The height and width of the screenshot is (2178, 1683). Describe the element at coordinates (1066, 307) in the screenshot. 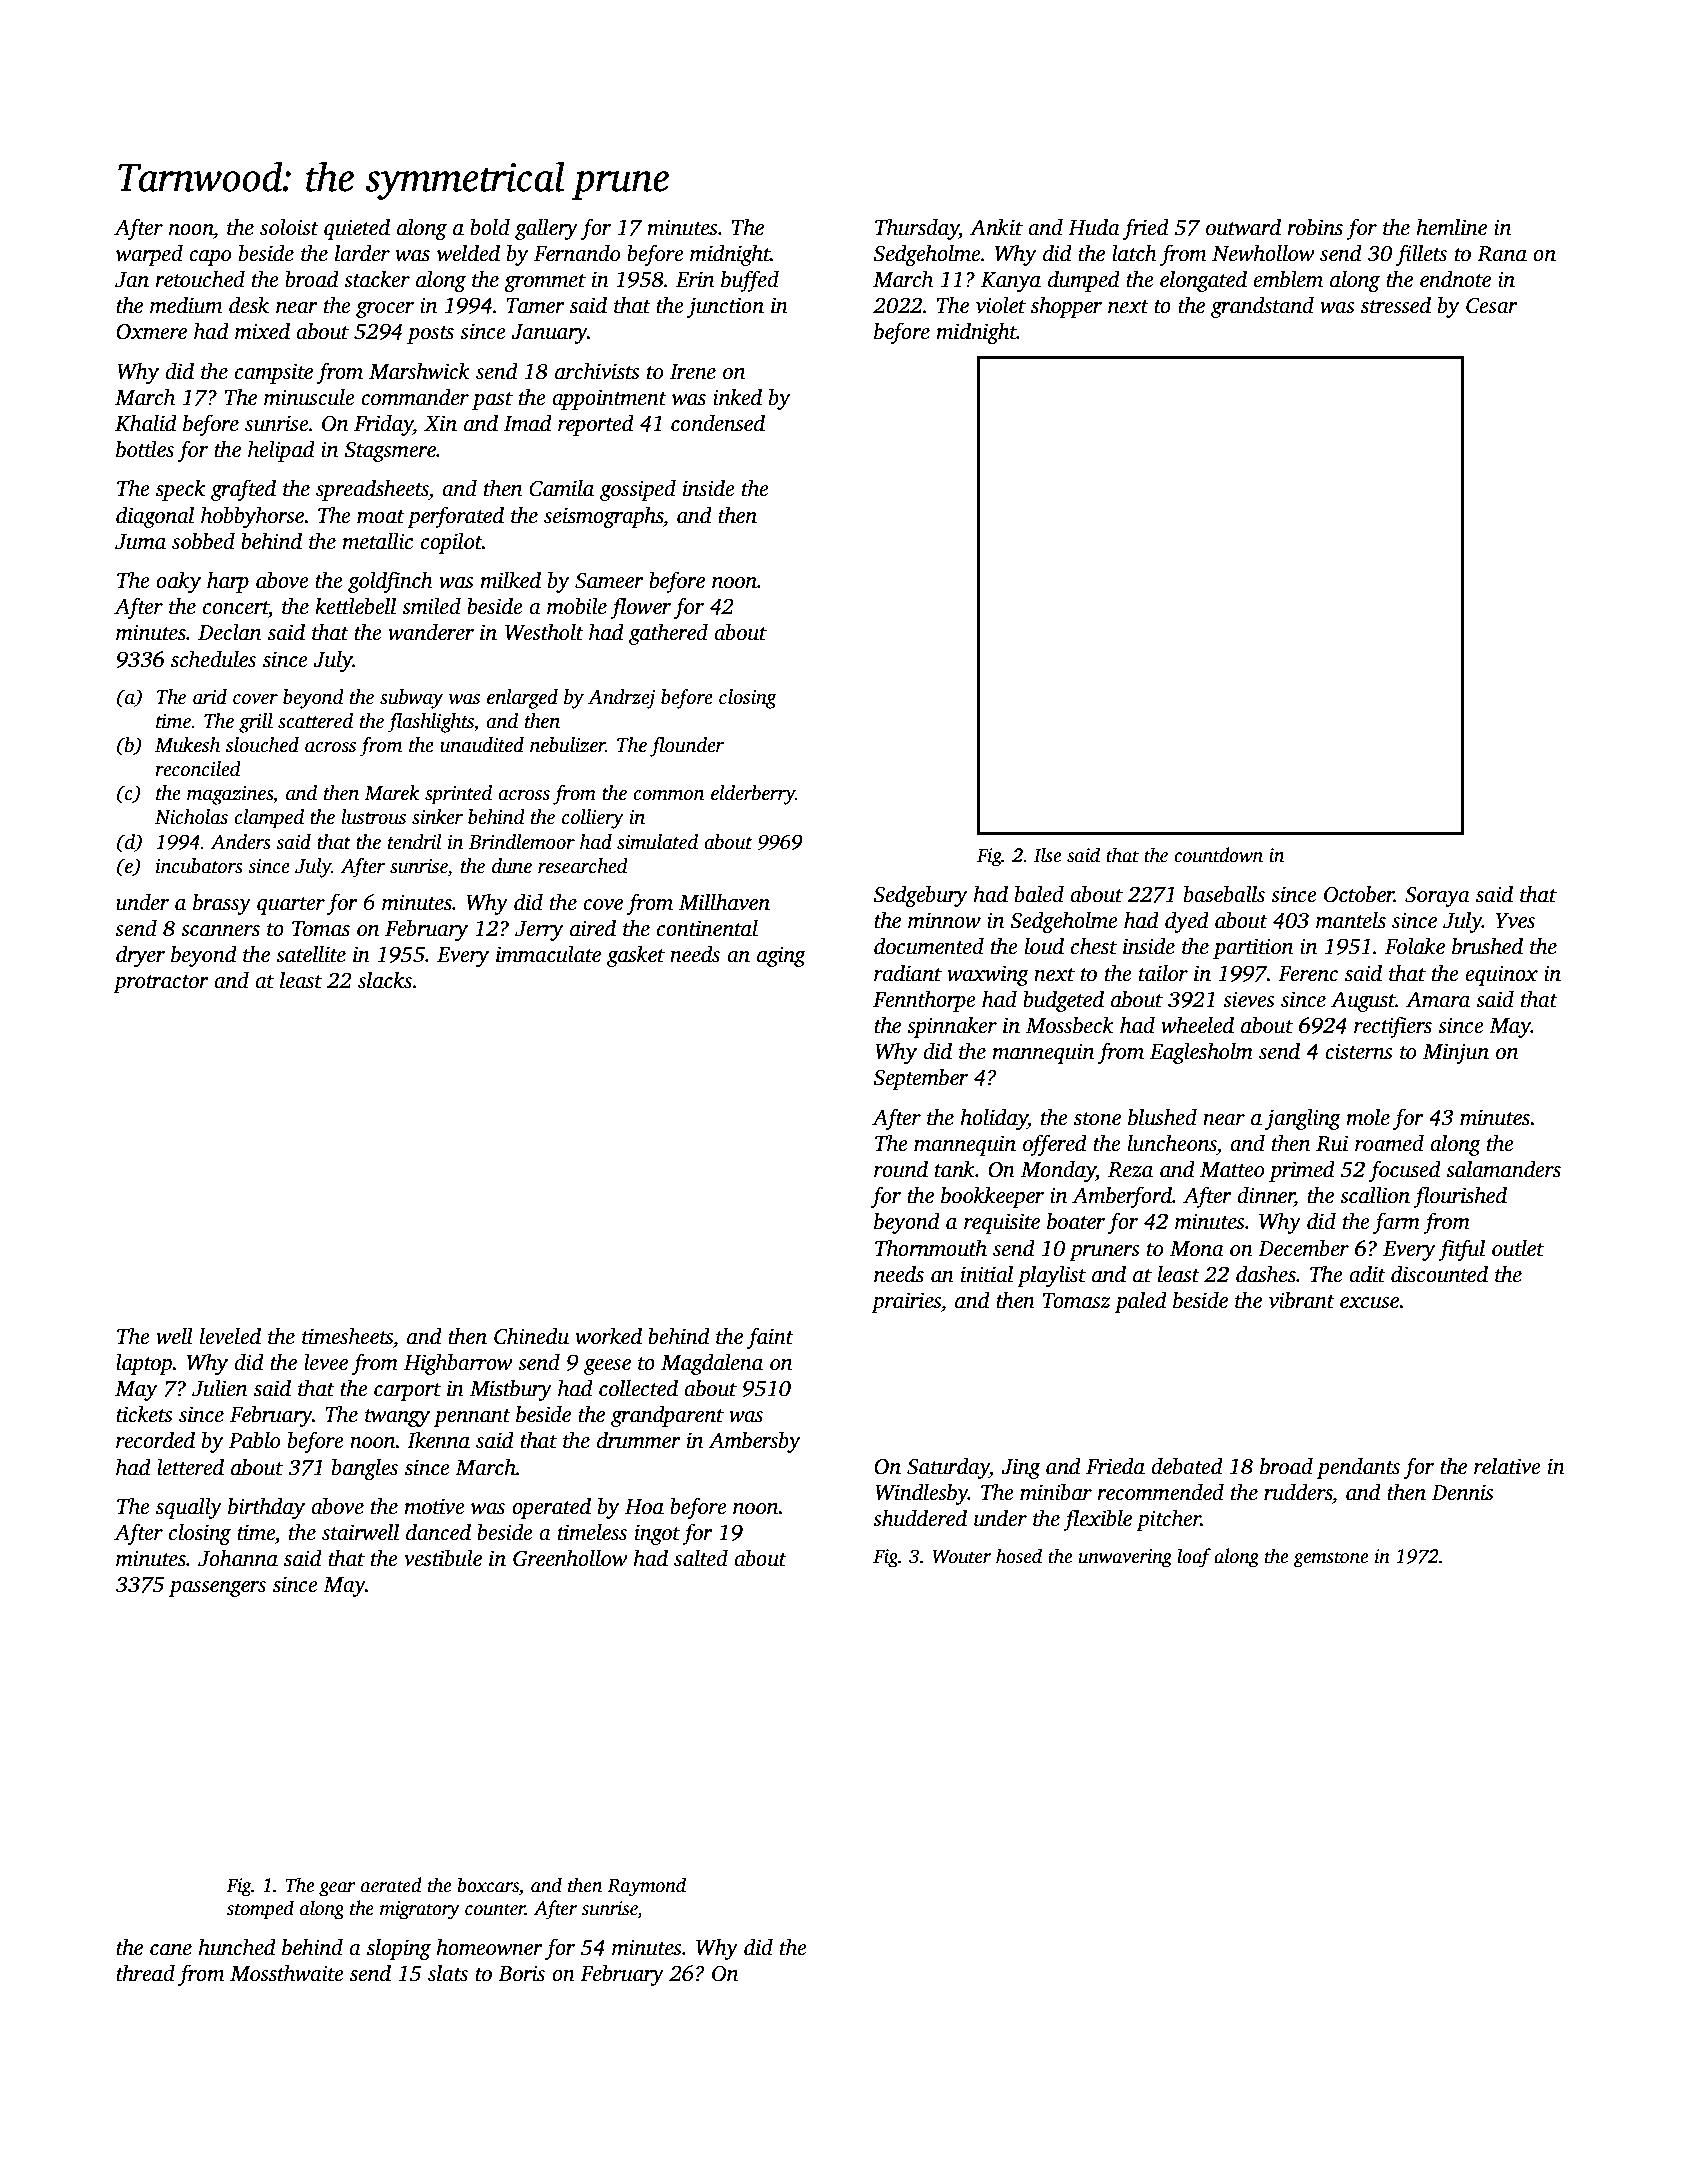

I see `shopper` at that location.
